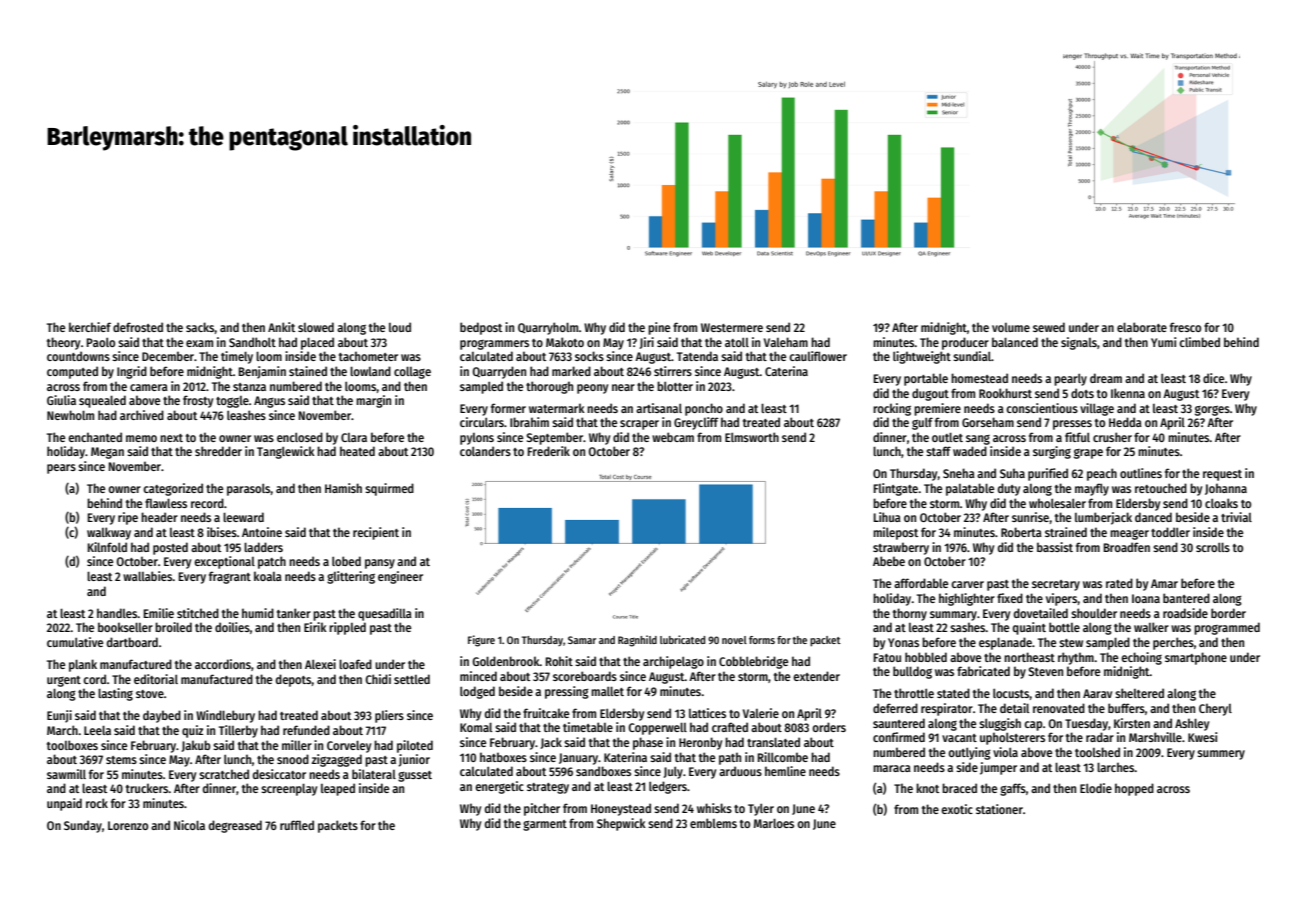 Image resolution: width=1308 pixels, height=924 pixels. Describe the element at coordinates (1227, 628) in the document. I see `programmed` at that location.
